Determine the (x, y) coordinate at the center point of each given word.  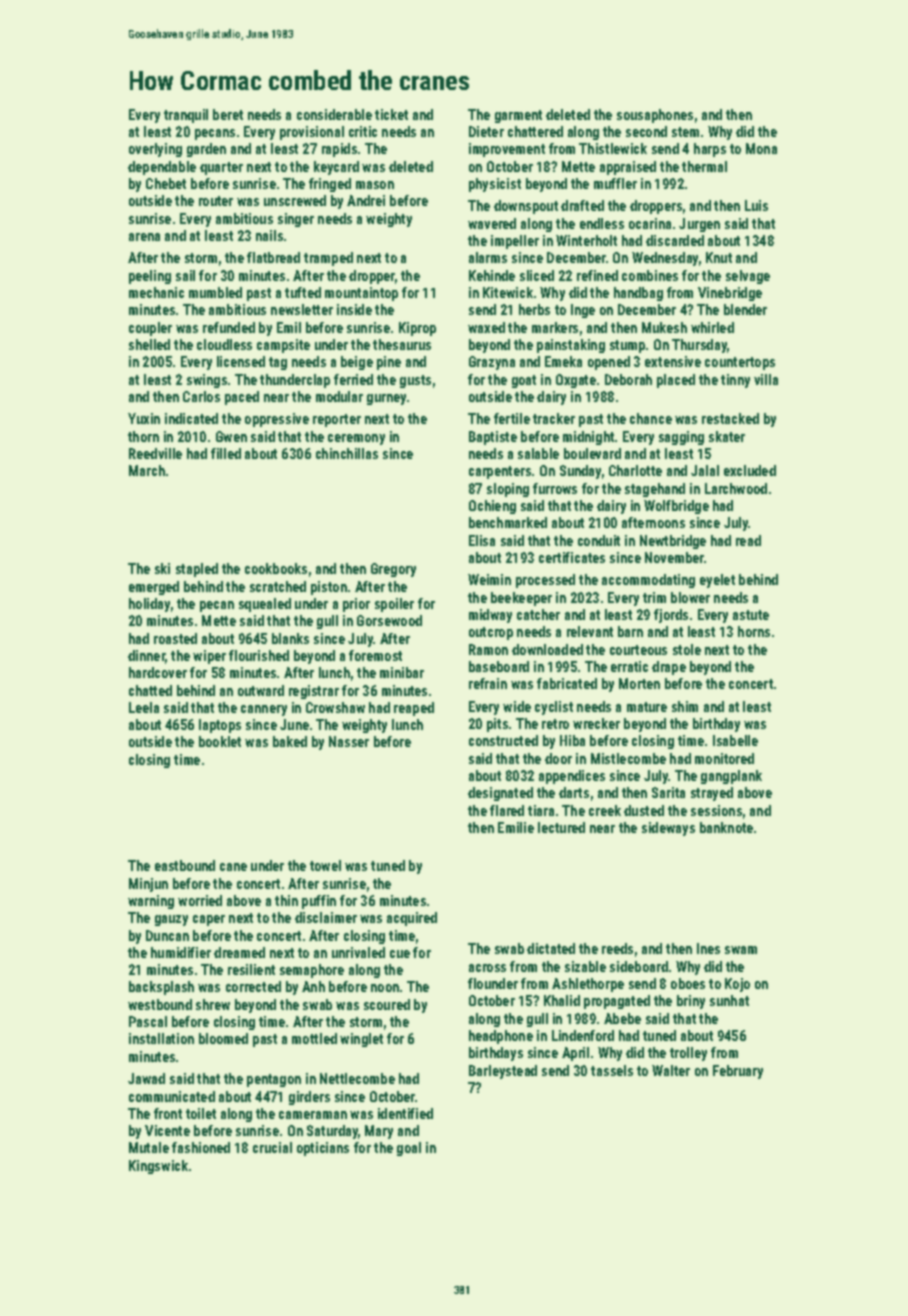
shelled (149, 344)
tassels (612, 1070)
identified (405, 1113)
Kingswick (158, 1167)
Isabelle (735, 740)
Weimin (489, 579)
